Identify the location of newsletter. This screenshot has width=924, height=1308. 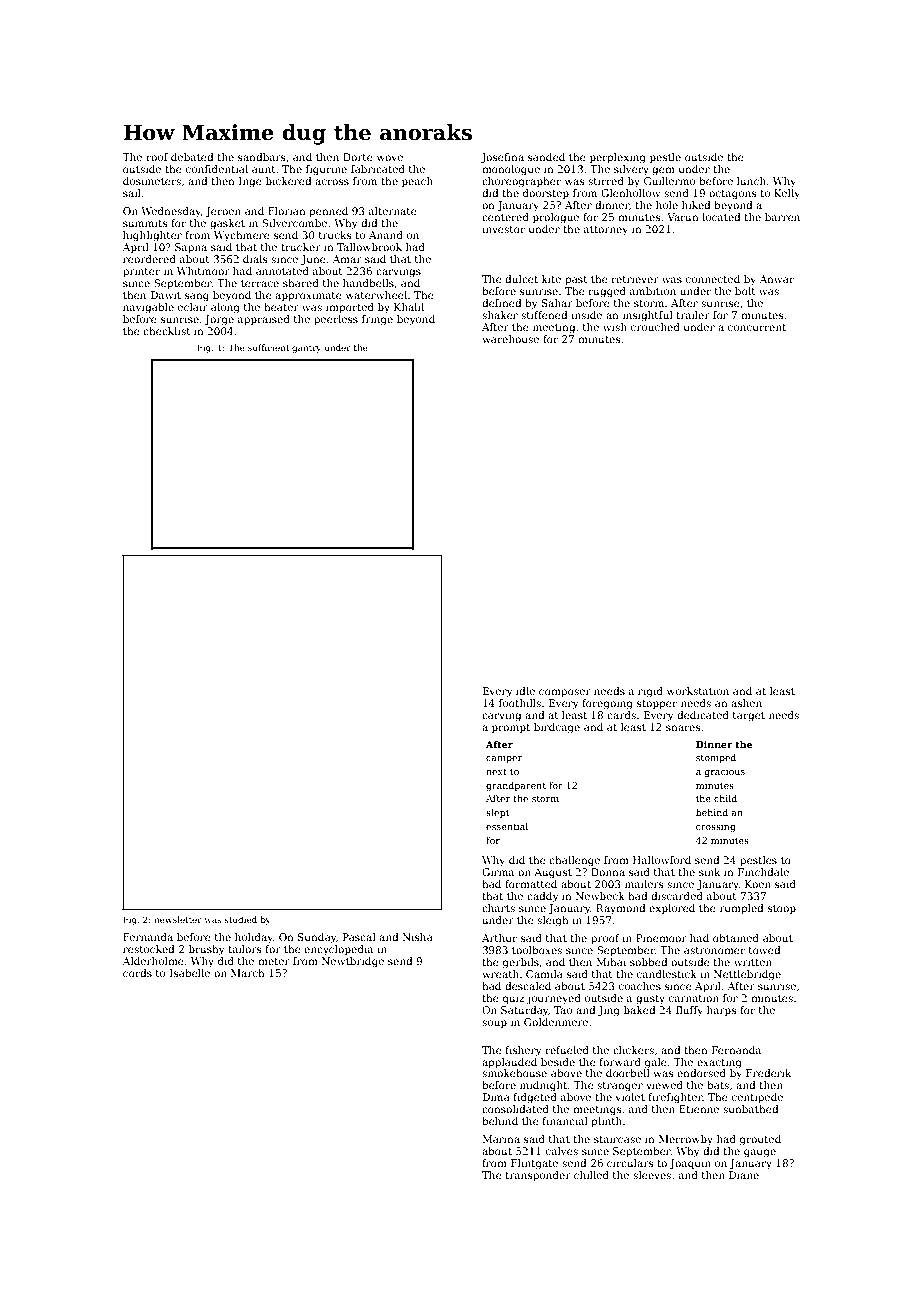
(178, 919).
